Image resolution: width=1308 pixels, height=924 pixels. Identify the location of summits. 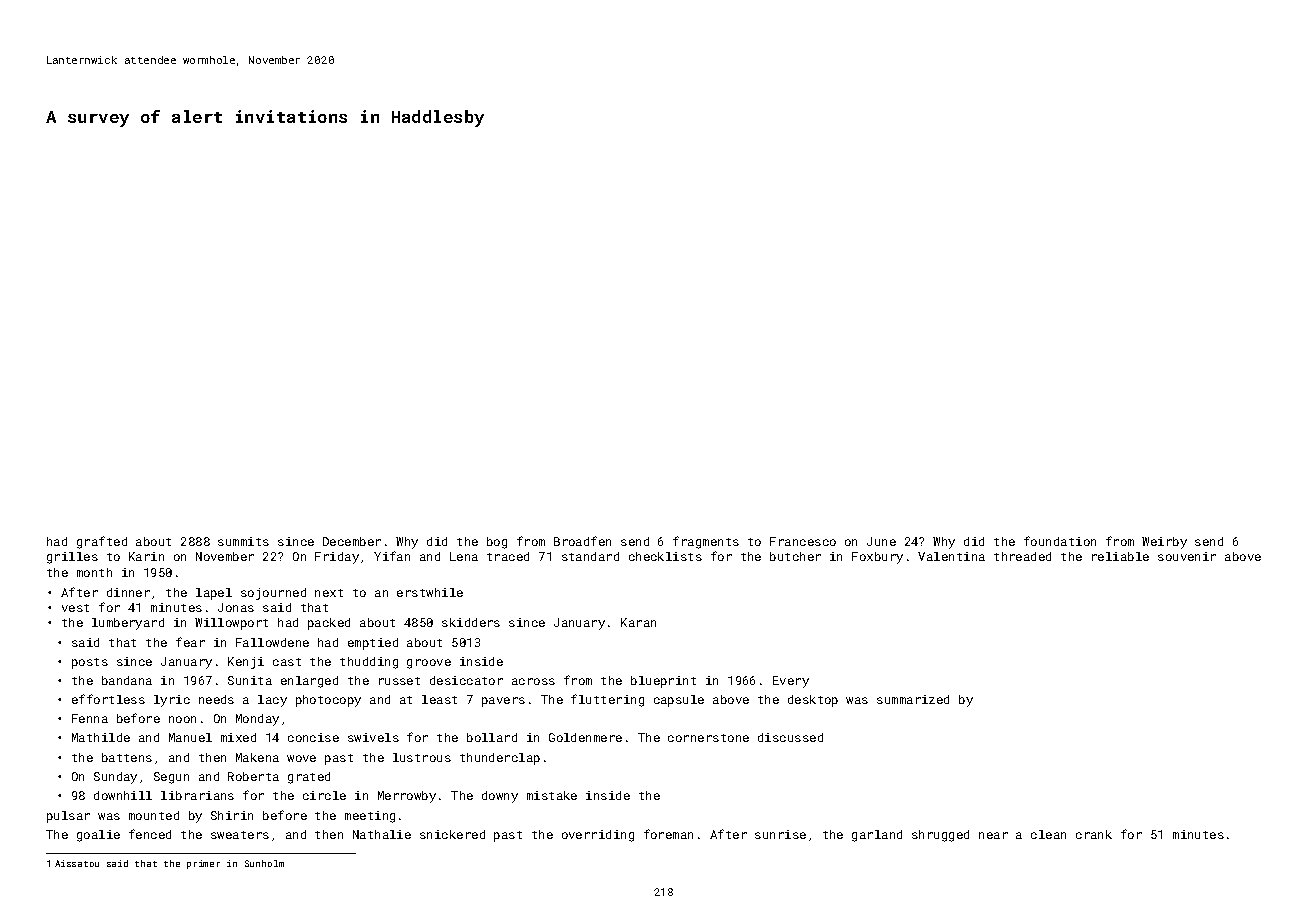
(243, 541).
